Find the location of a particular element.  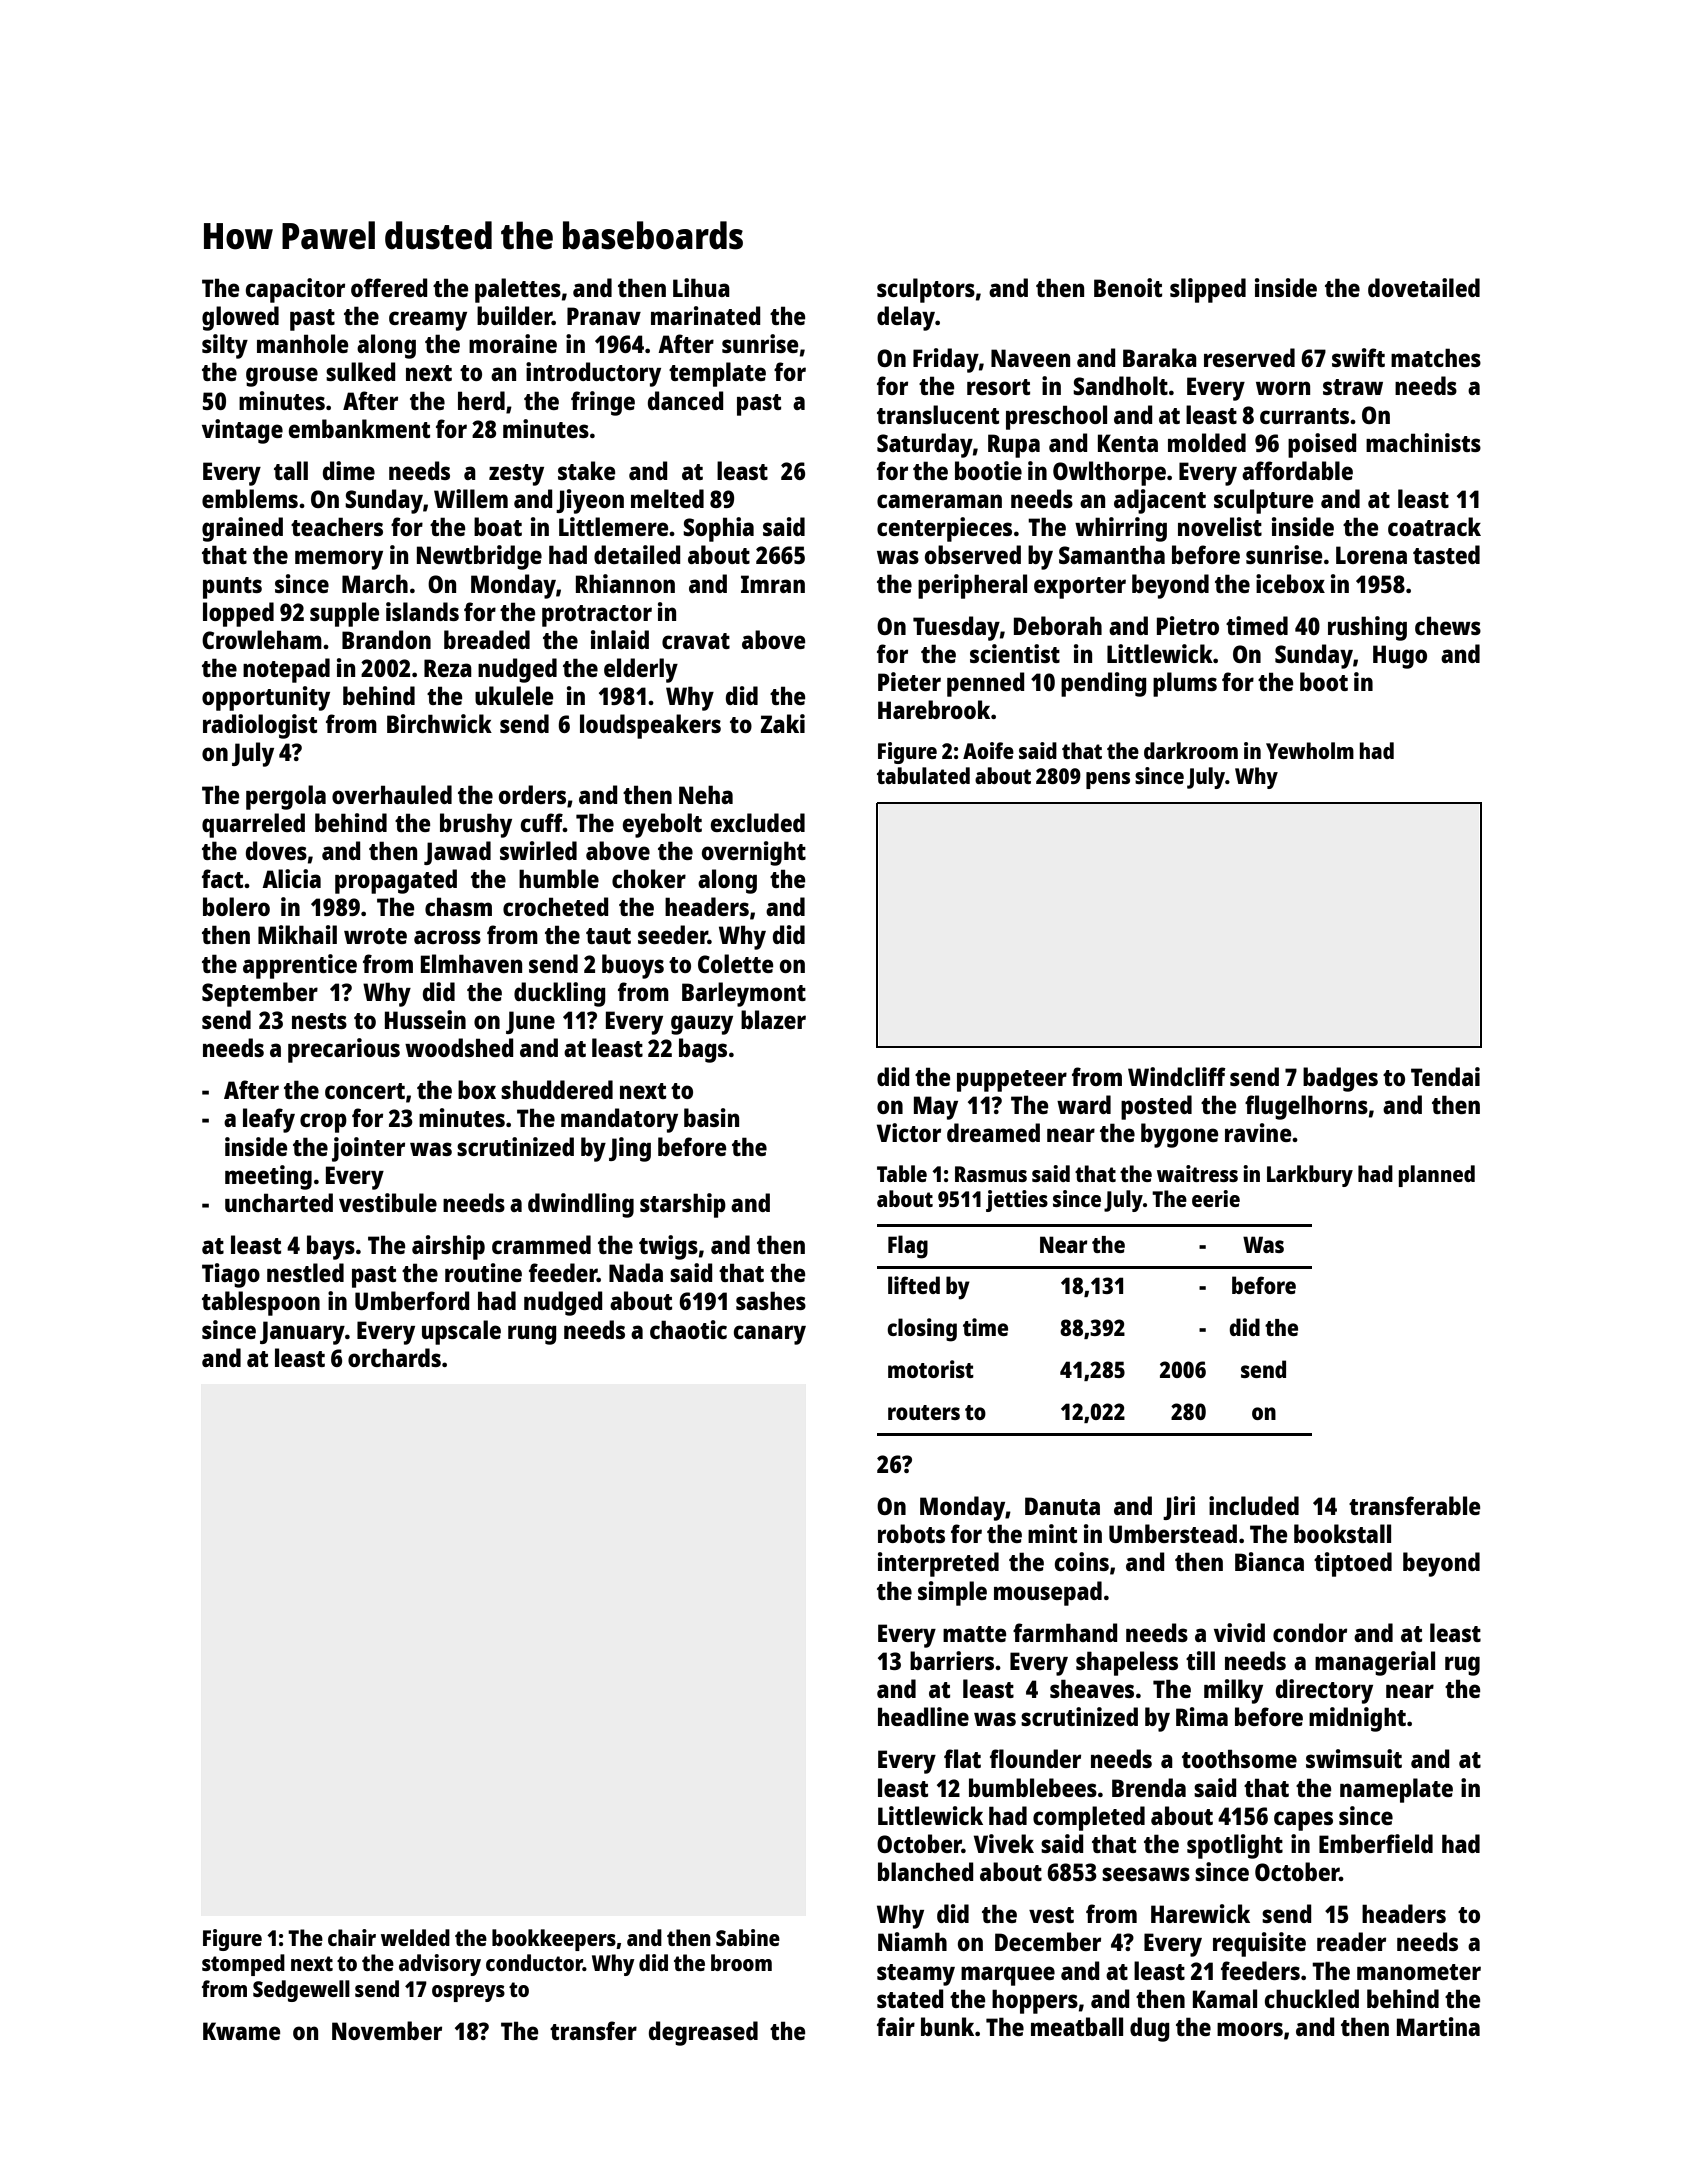

Tendai is located at coordinates (1445, 1076).
